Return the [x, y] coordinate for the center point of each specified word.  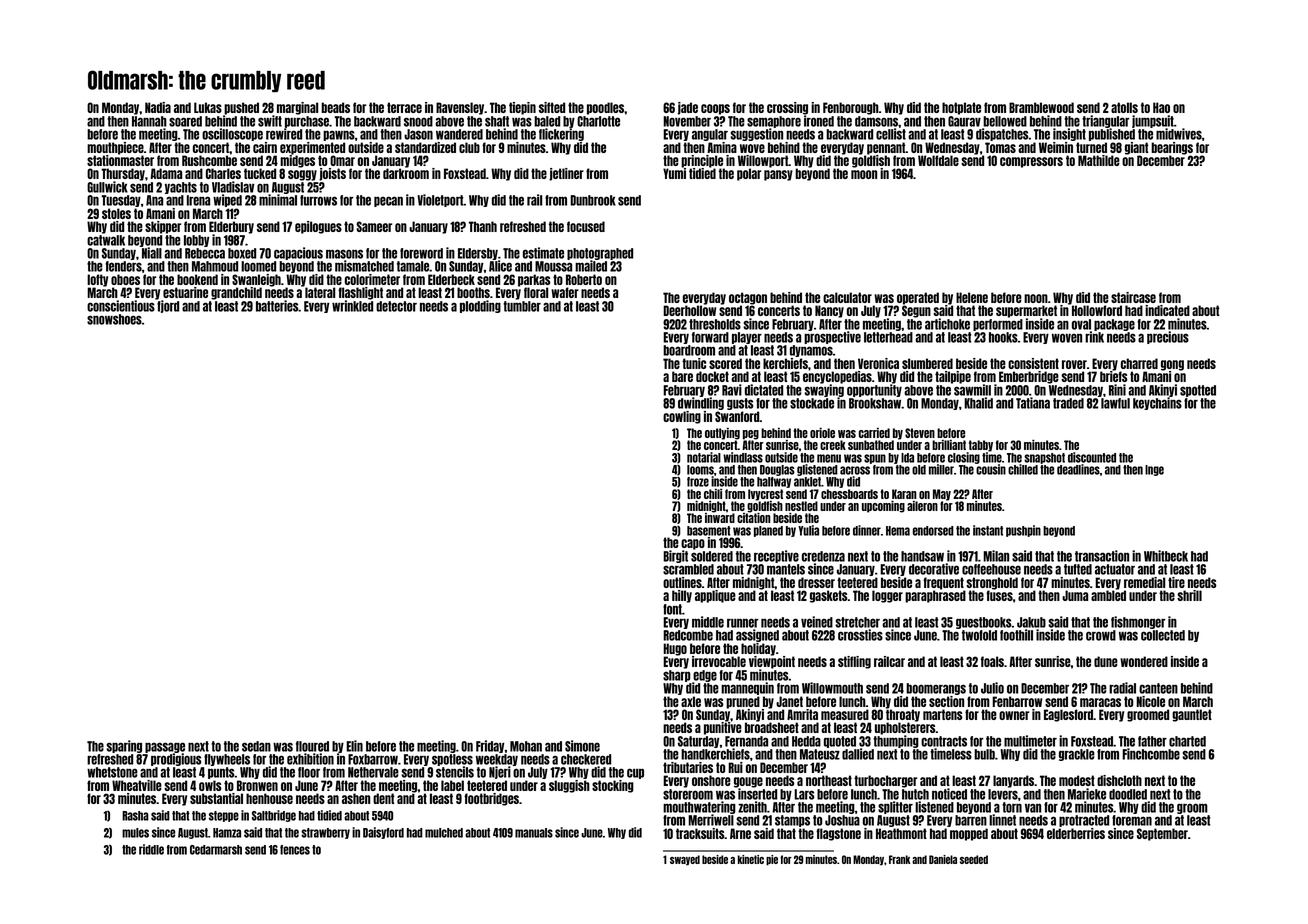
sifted [552, 107]
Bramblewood [1041, 107]
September [1162, 834]
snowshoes [114, 319]
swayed [685, 860]
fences [295, 850]
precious [1168, 337]
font [672, 609]
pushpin [1023, 531]
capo [693, 544]
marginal [297, 108]
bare [682, 376]
